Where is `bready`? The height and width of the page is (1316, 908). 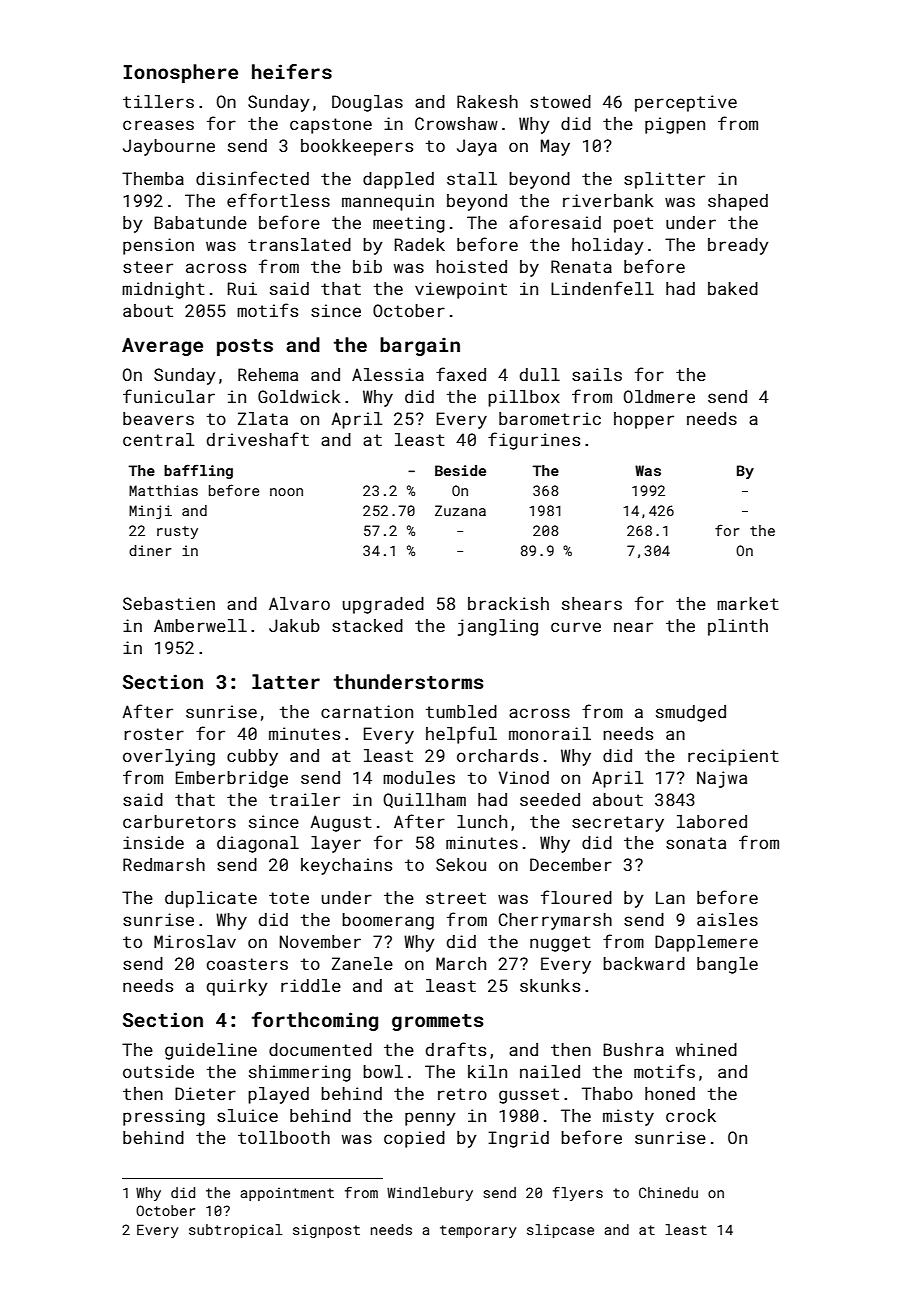 bready is located at coordinates (738, 246).
